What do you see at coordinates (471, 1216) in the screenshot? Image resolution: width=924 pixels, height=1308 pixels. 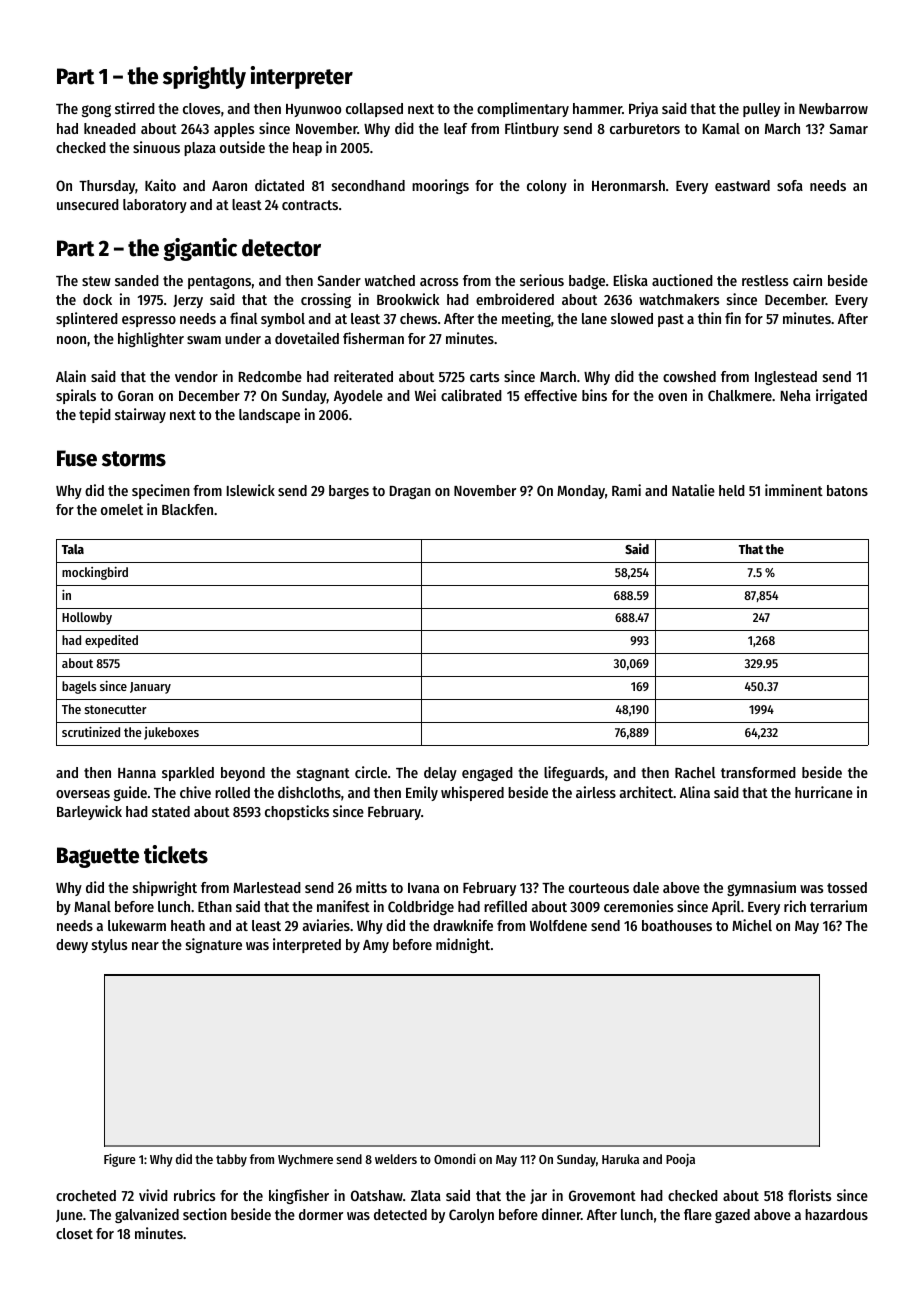 I see `Carolyn` at bounding box center [471, 1216].
